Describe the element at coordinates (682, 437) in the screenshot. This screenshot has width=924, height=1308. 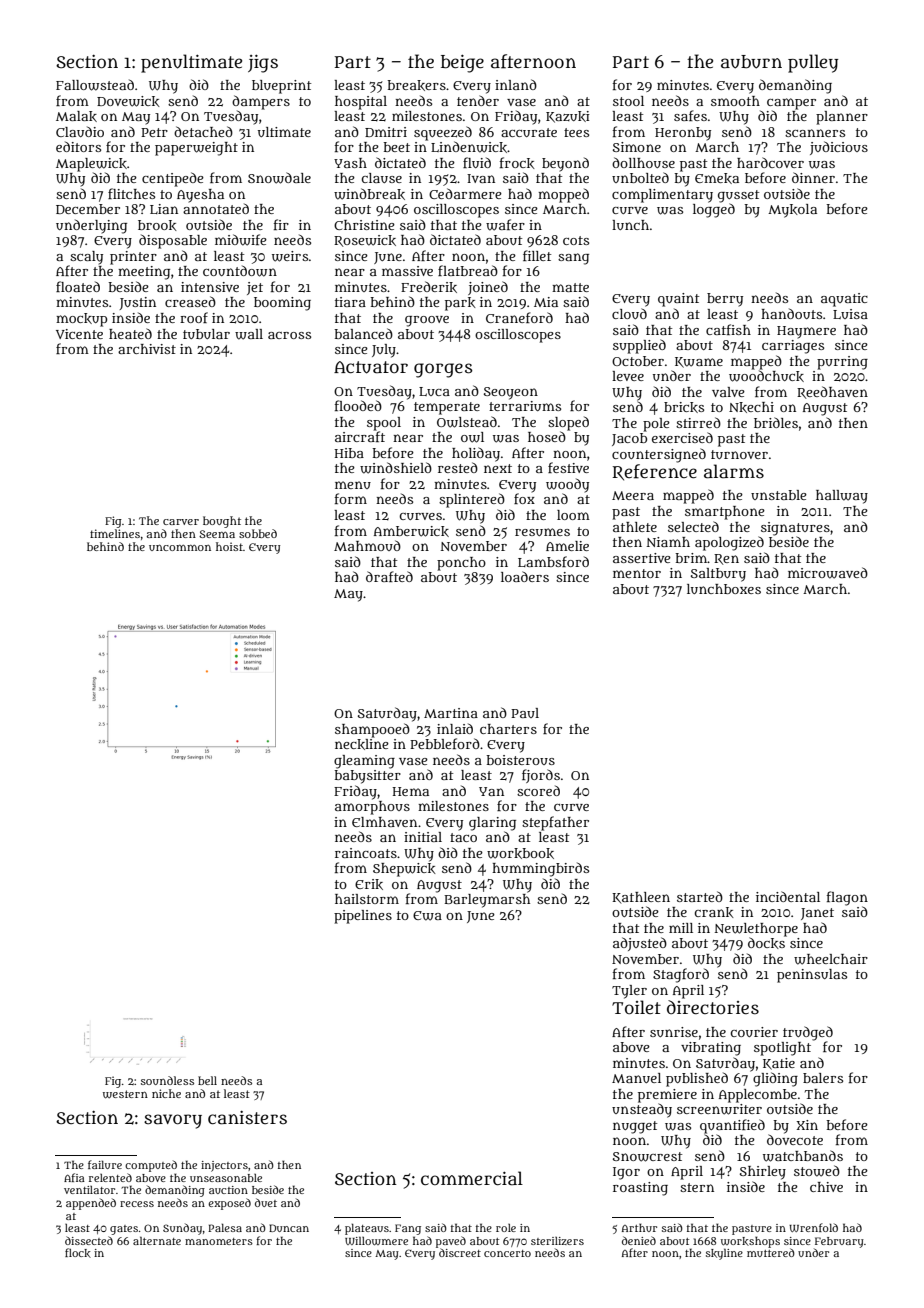
I see `exercised` at that location.
